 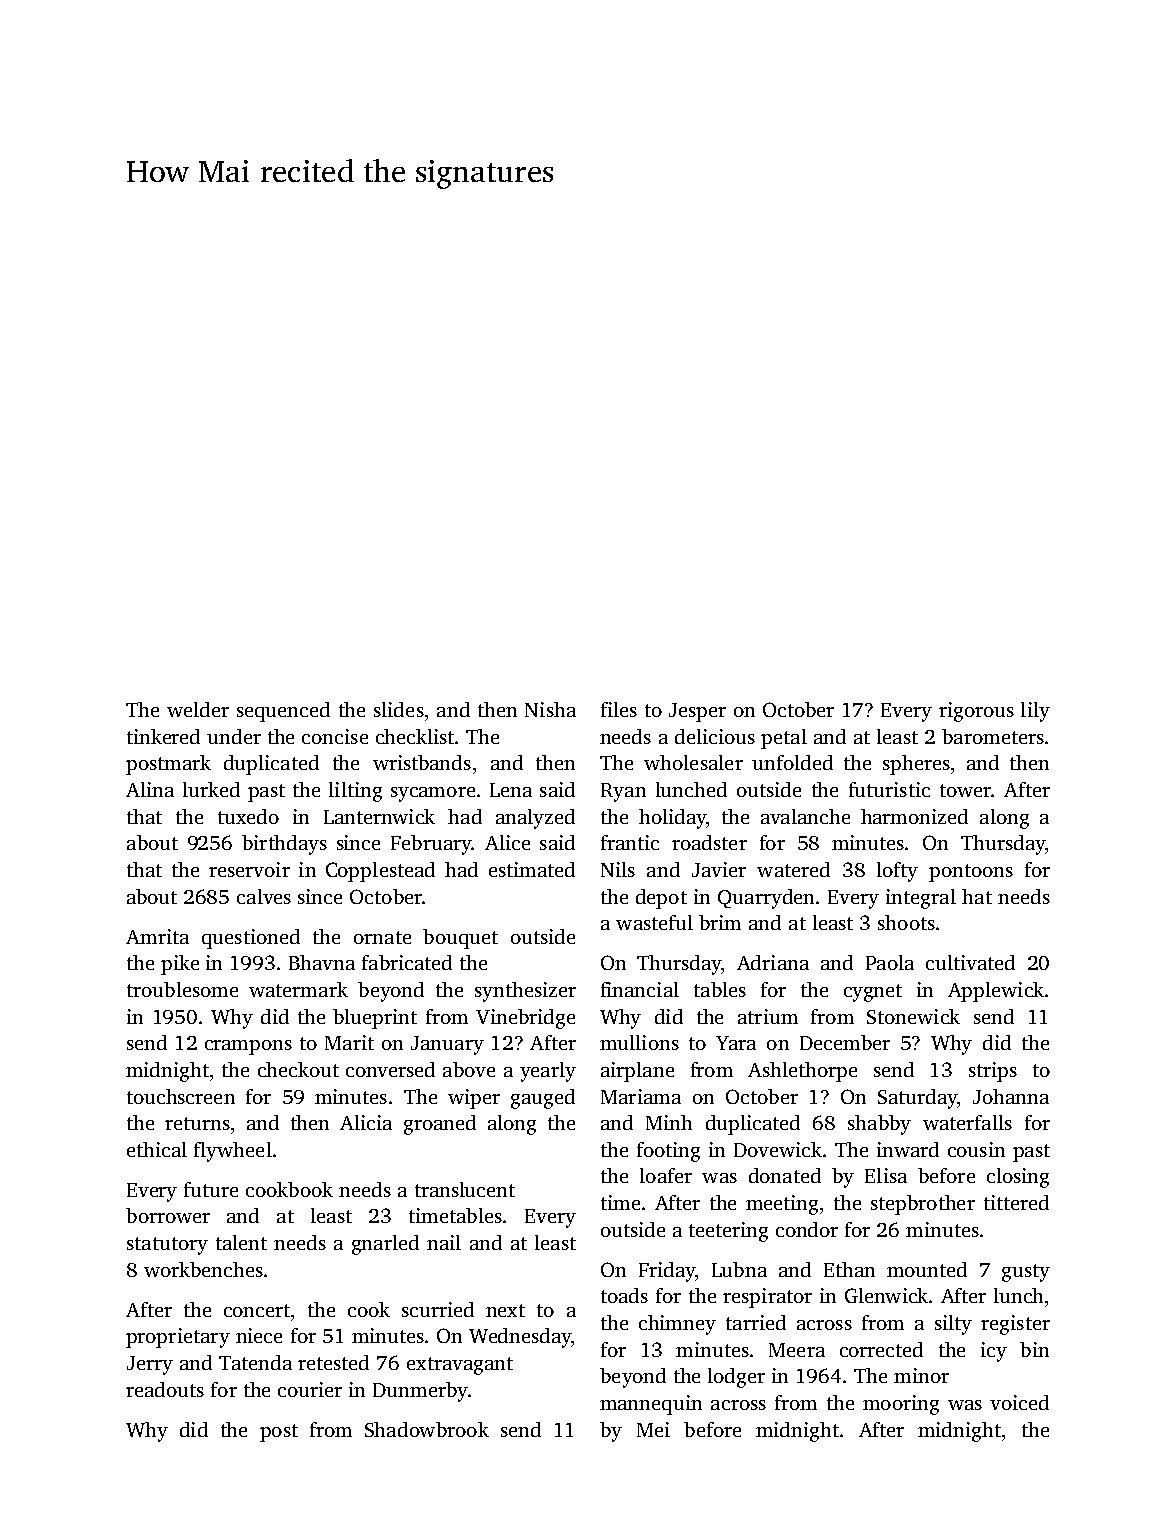 What do you see at coordinates (668, 1152) in the page?
I see `footing` at bounding box center [668, 1152].
